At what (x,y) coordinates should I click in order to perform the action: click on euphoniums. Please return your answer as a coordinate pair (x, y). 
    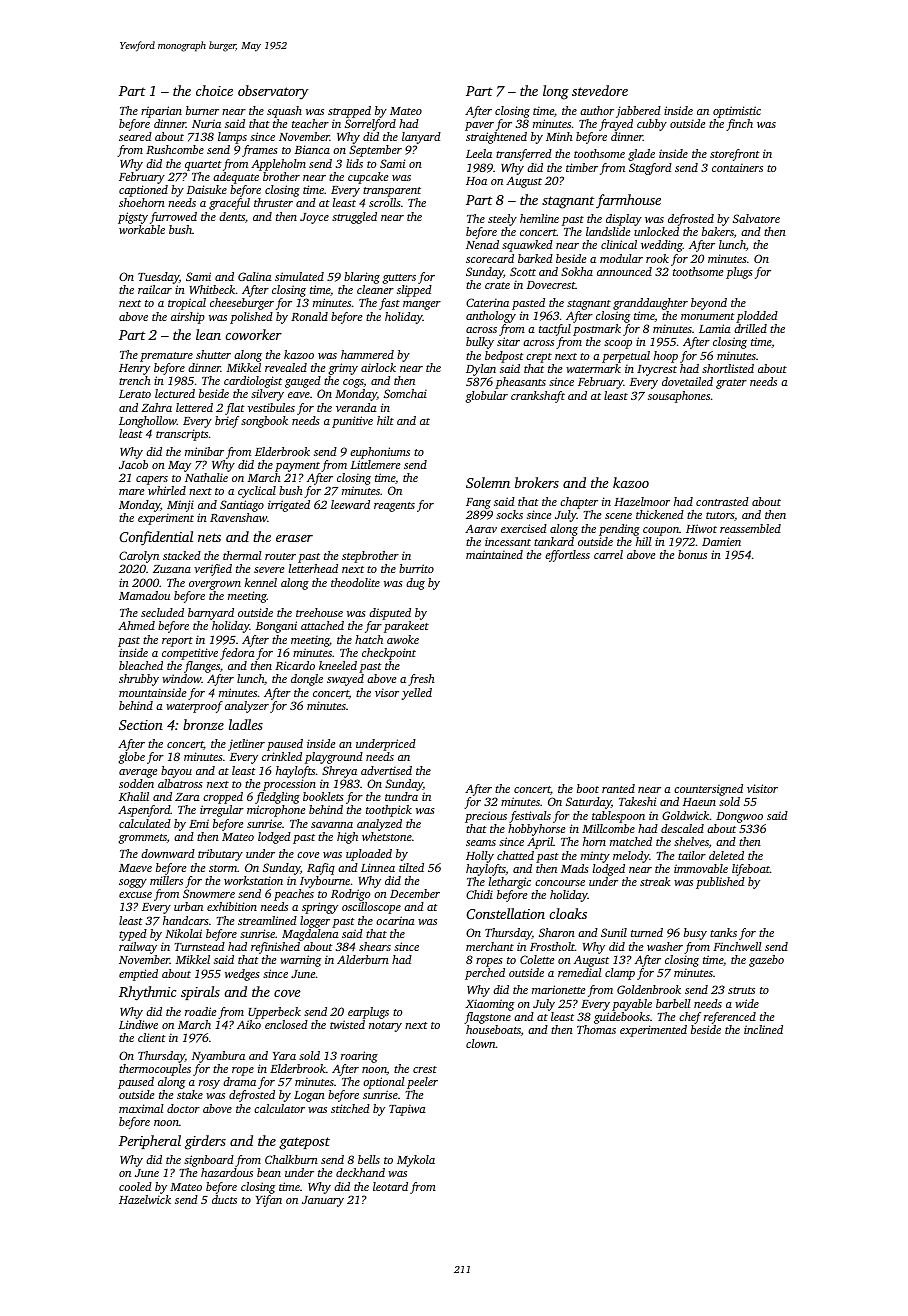
    Looking at the image, I should click on (380, 453).
